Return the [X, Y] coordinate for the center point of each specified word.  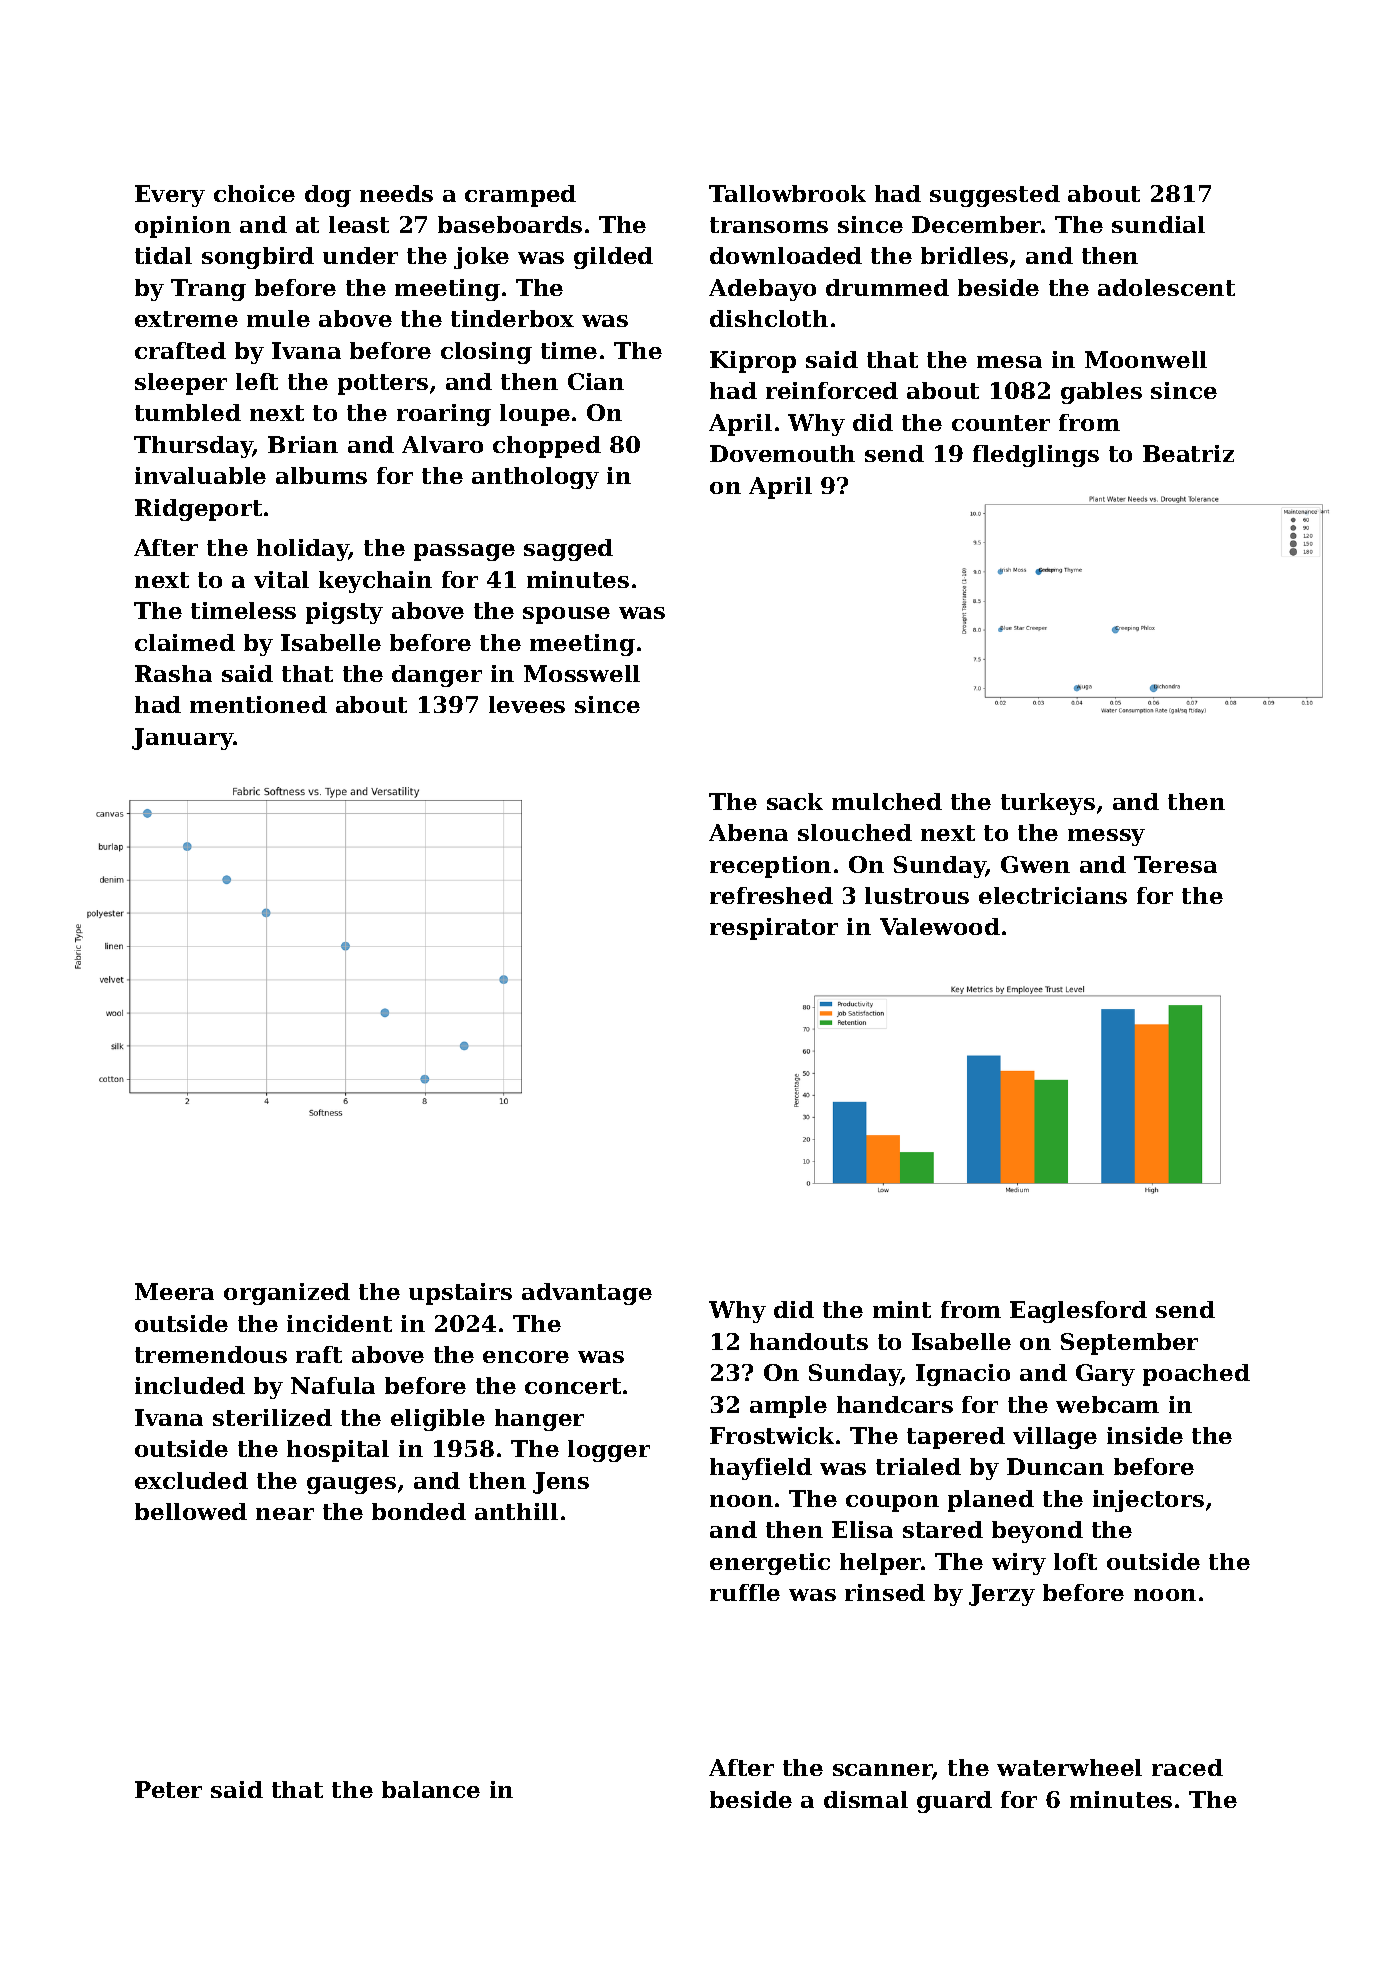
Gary [1105, 1375]
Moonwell [1146, 359]
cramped [520, 196]
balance [431, 1789]
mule [278, 318]
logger [609, 1451]
